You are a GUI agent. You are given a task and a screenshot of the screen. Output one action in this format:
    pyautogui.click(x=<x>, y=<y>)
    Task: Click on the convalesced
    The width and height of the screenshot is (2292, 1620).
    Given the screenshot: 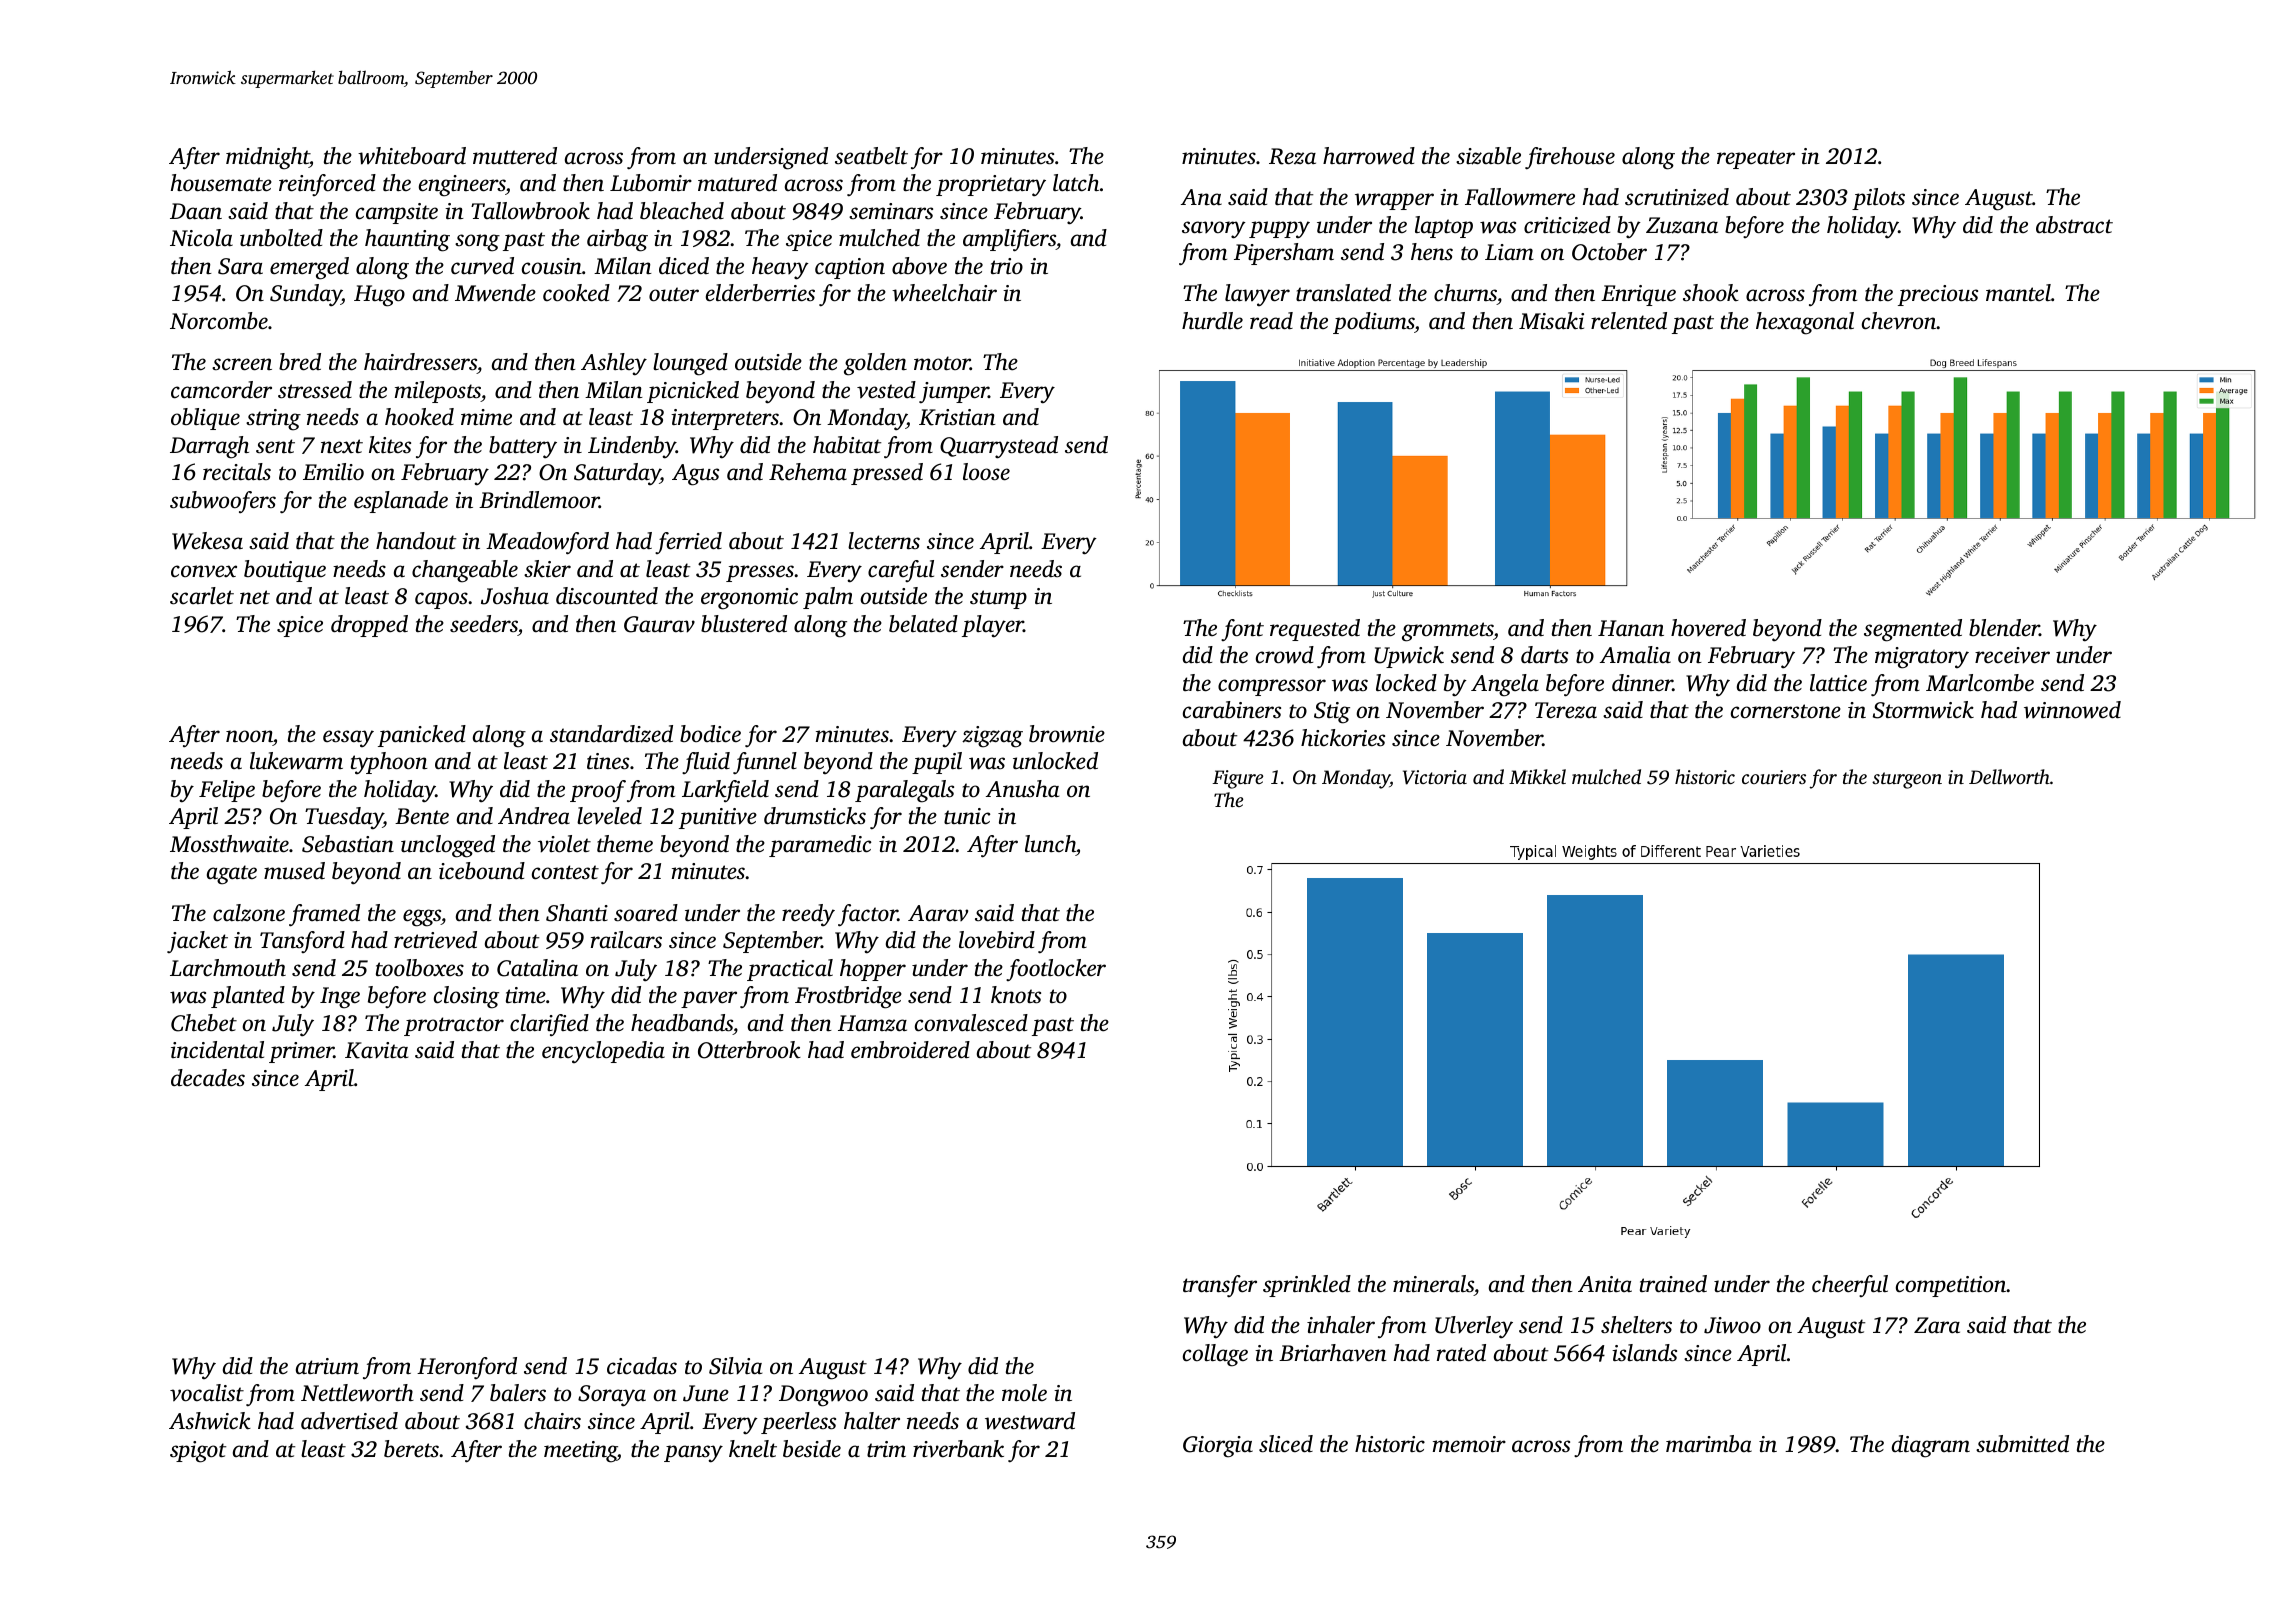 What is the action you would take?
    pyautogui.click(x=971, y=1023)
